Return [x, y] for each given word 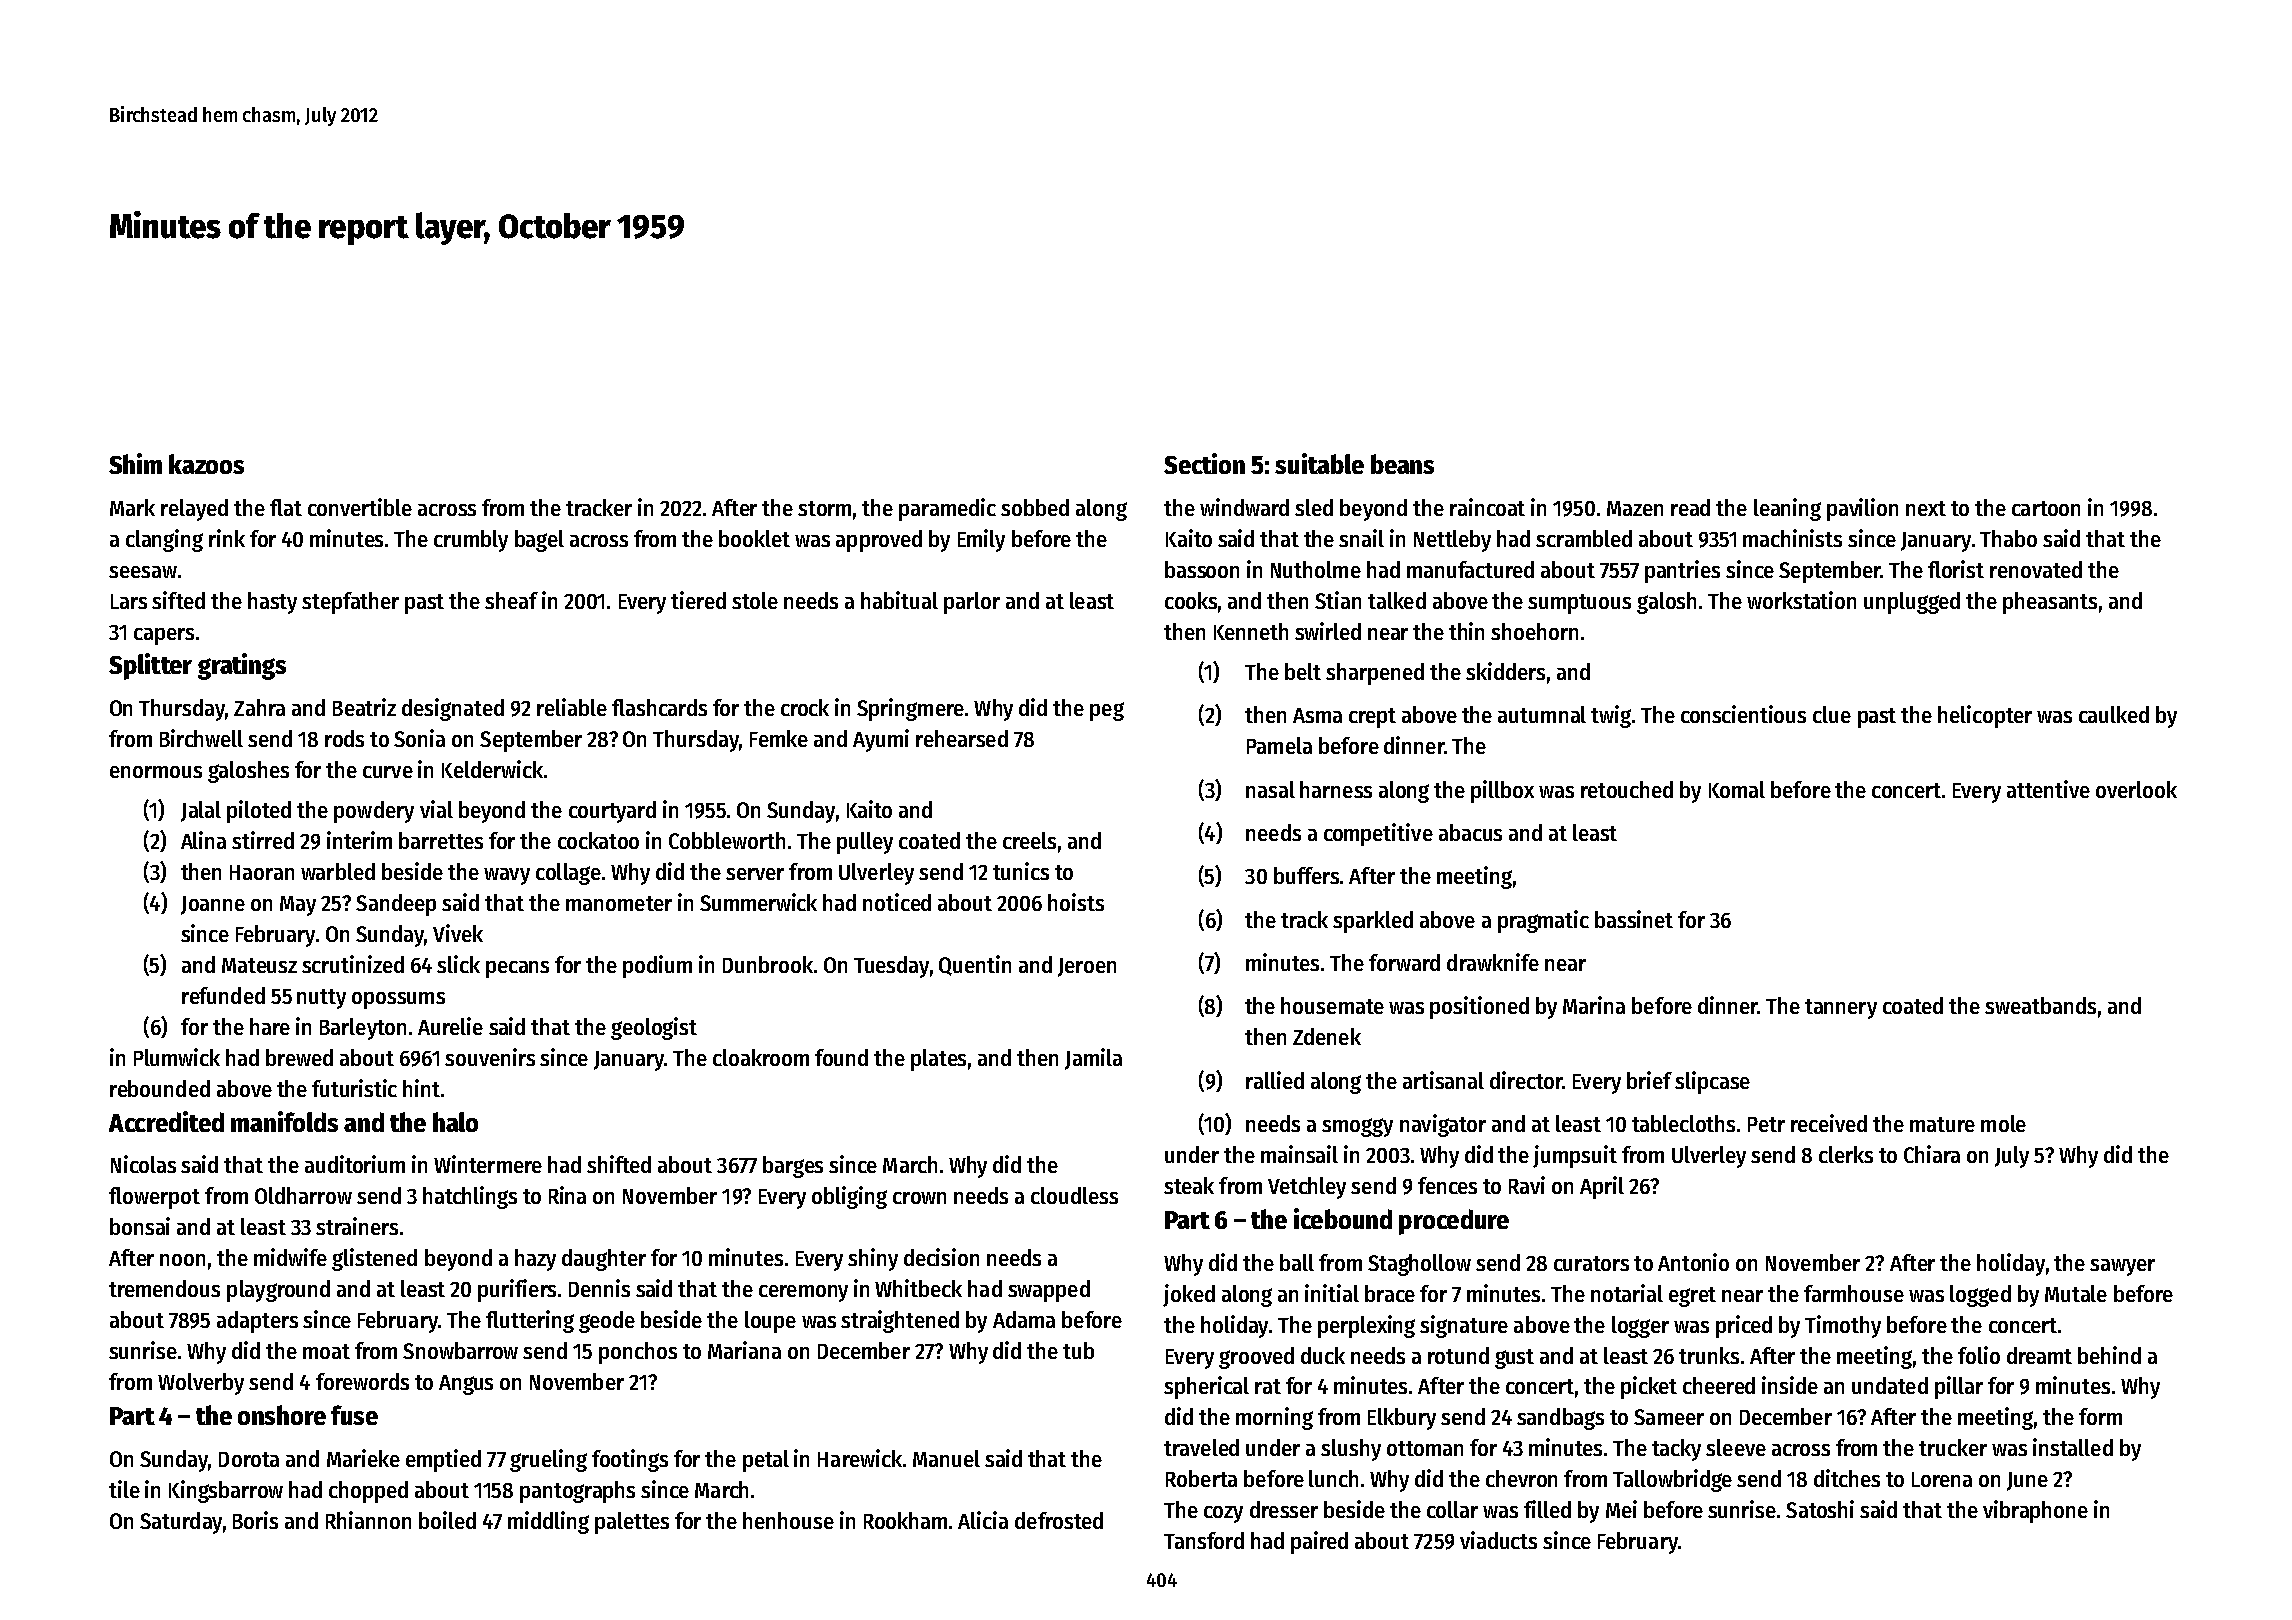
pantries [1682, 571]
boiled [447, 1520]
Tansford [1204, 1540]
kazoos [206, 464]
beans [1402, 464]
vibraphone [2035, 1511]
